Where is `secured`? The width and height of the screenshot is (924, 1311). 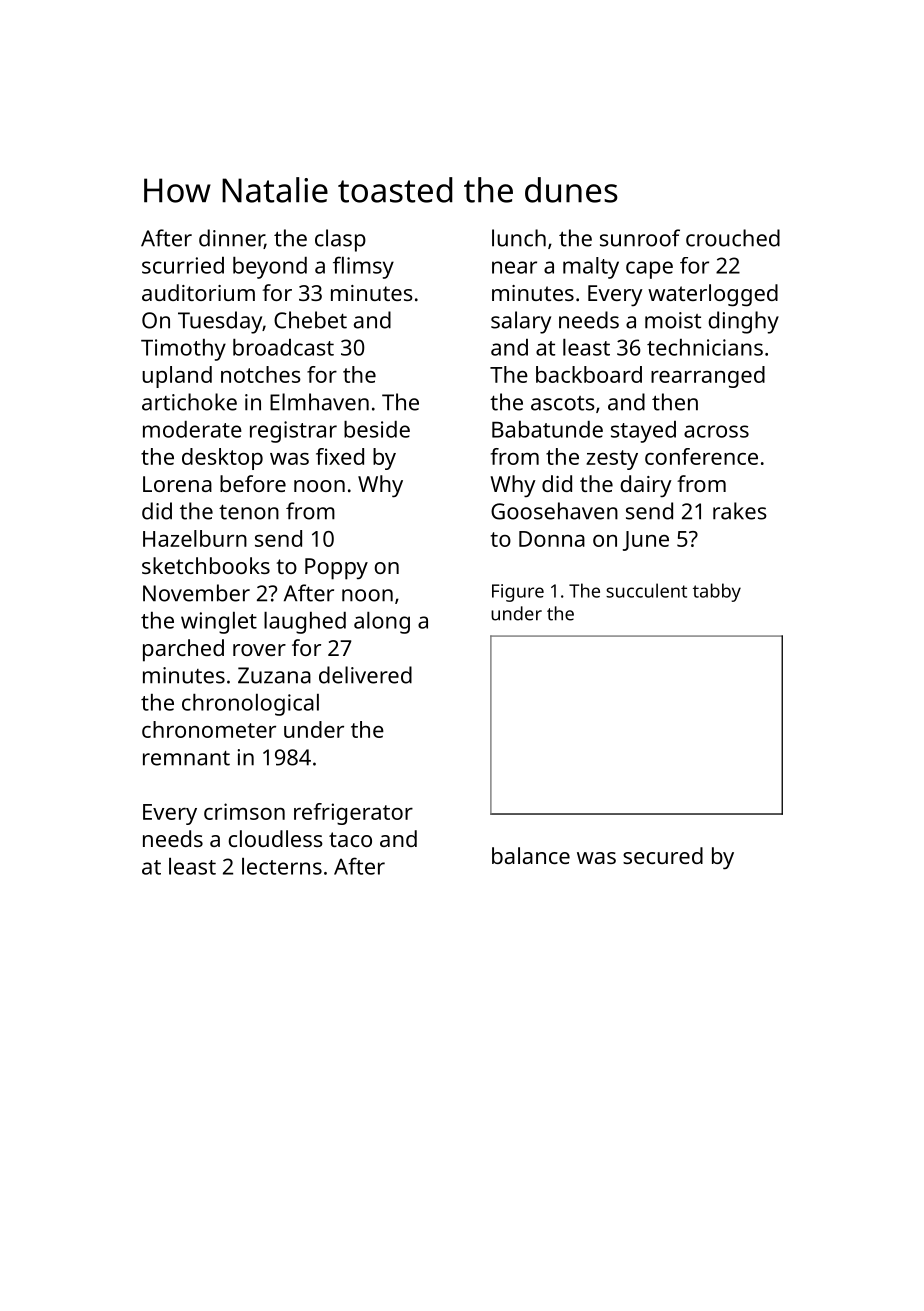
secured is located at coordinates (663, 855).
